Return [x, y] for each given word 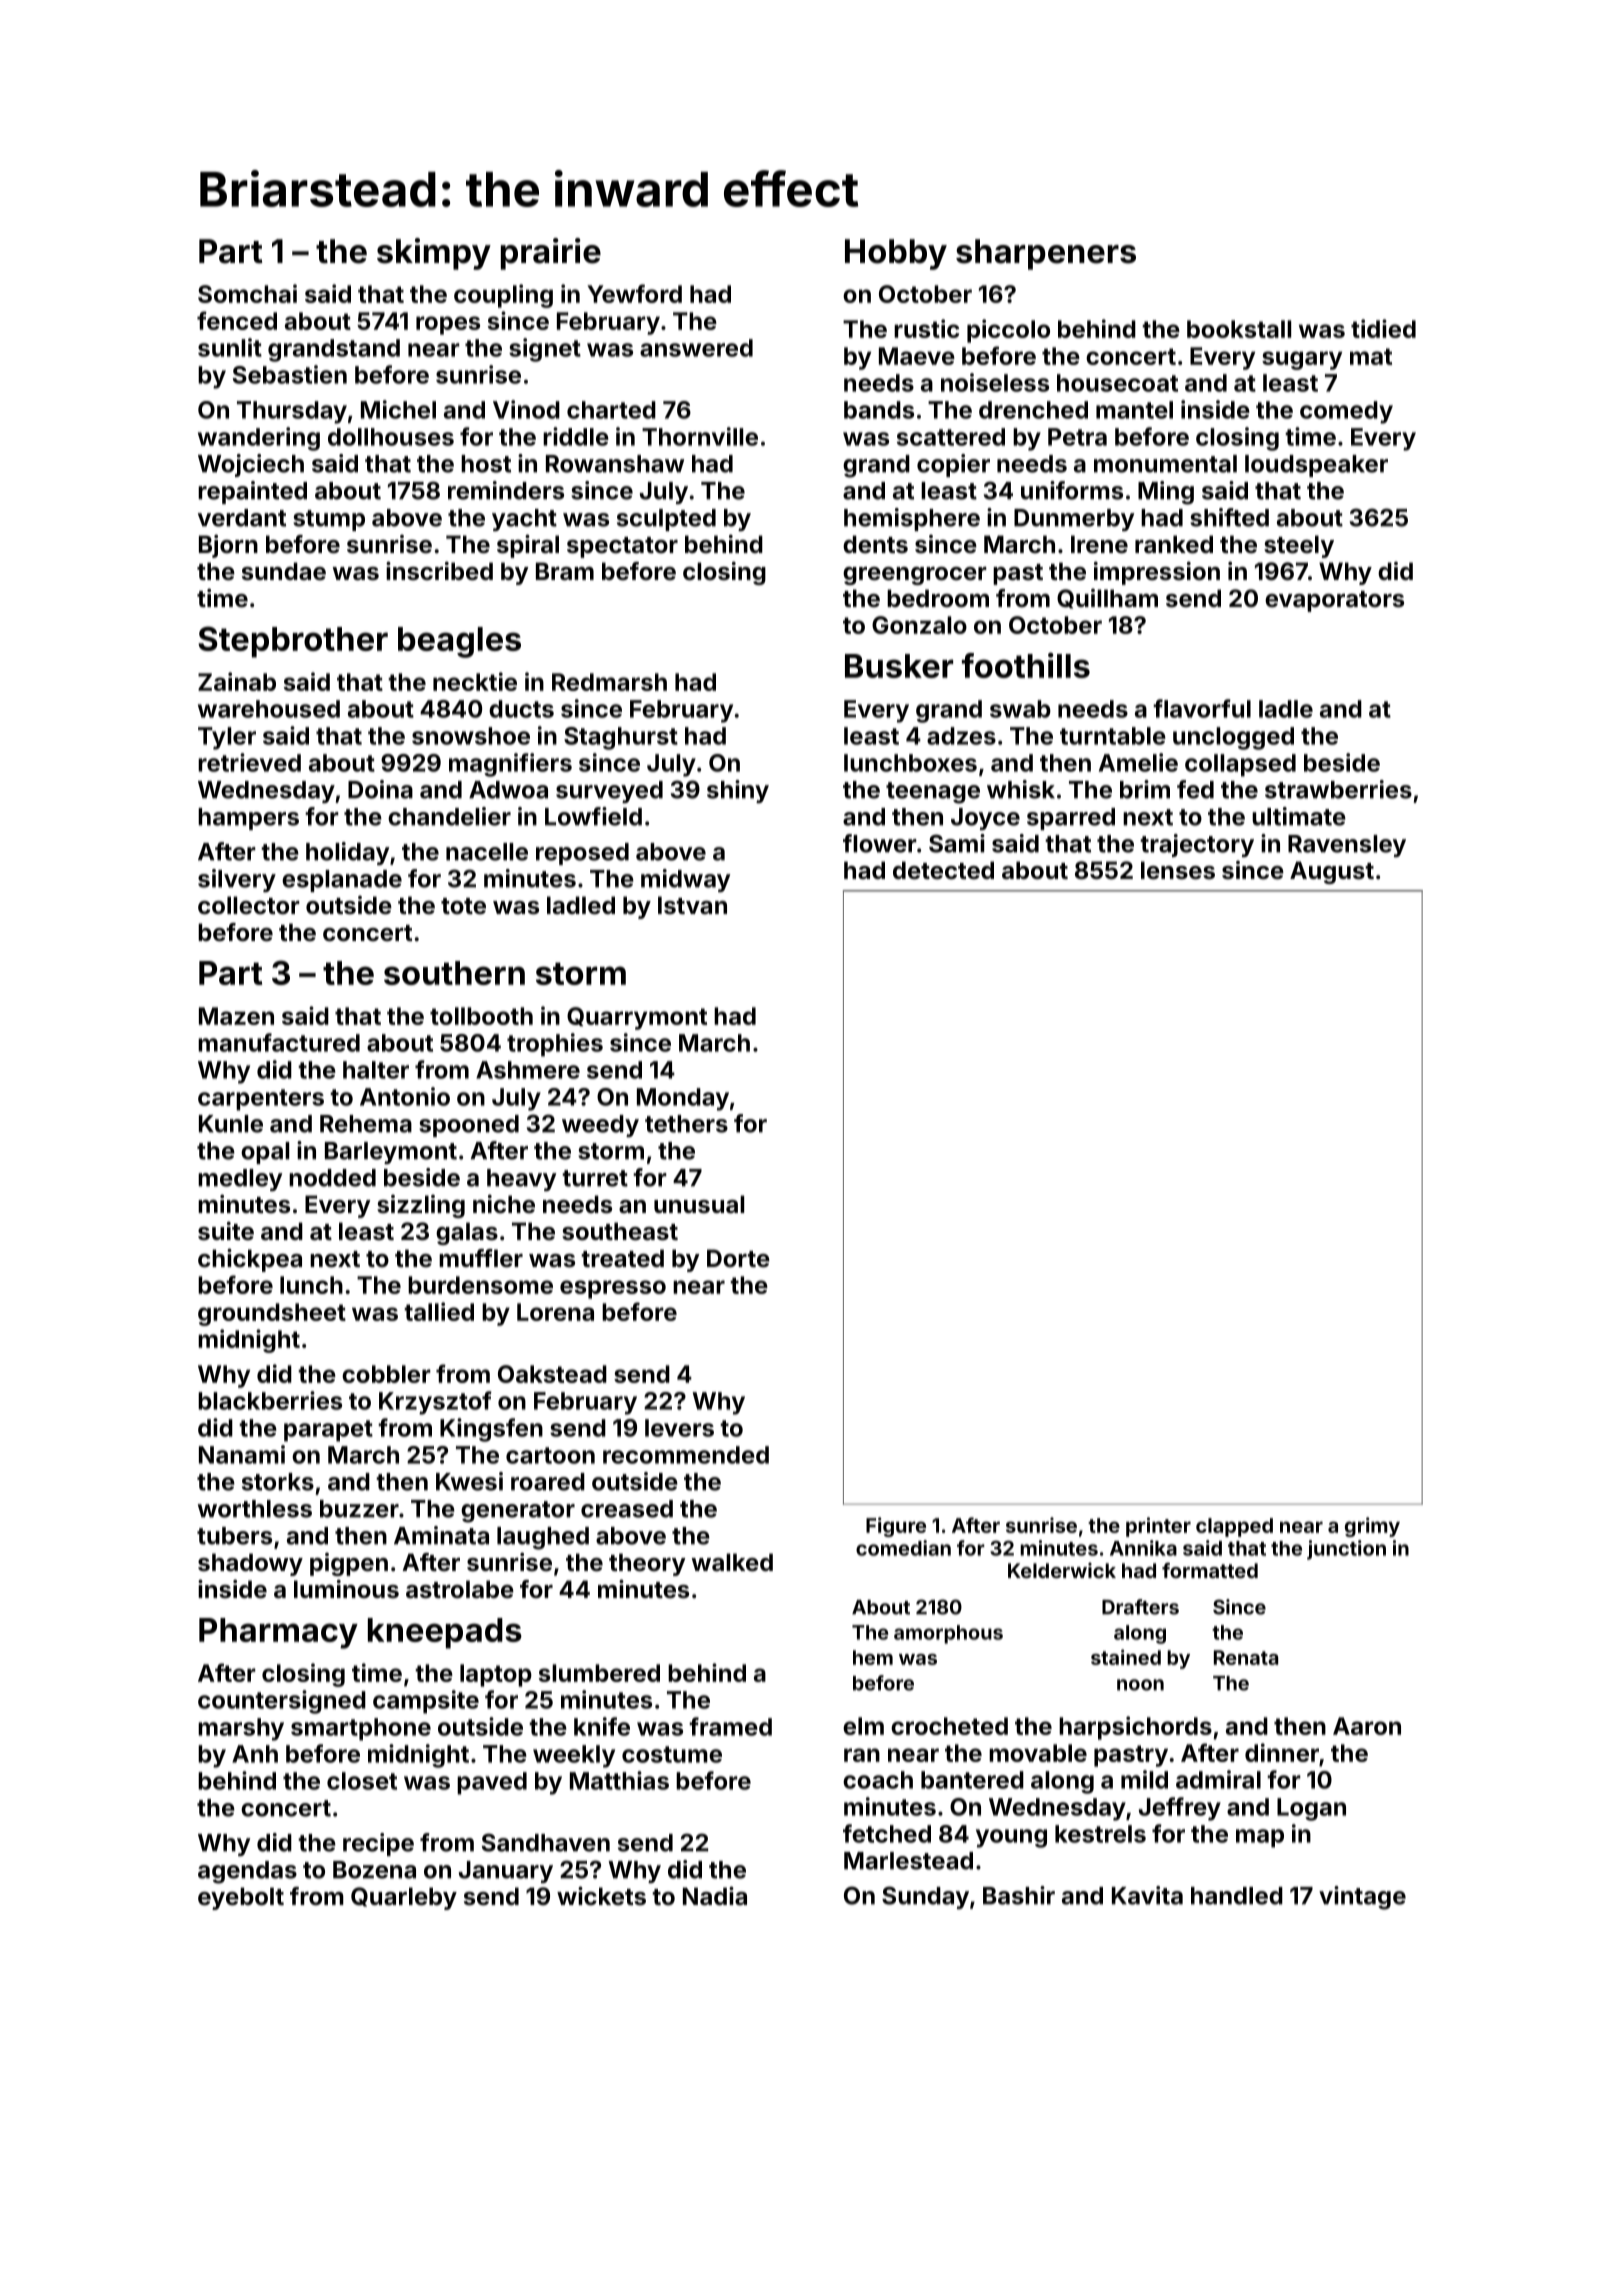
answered [696, 348]
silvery [237, 880]
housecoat [1117, 383]
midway [685, 880]
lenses [1178, 870]
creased [627, 1509]
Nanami [242, 1454]
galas [467, 1233]
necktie [475, 681]
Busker [899, 666]
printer [1158, 1527]
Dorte [738, 1258]
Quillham [1107, 599]
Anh [255, 1754]
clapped [1234, 1527]
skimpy [434, 254]
